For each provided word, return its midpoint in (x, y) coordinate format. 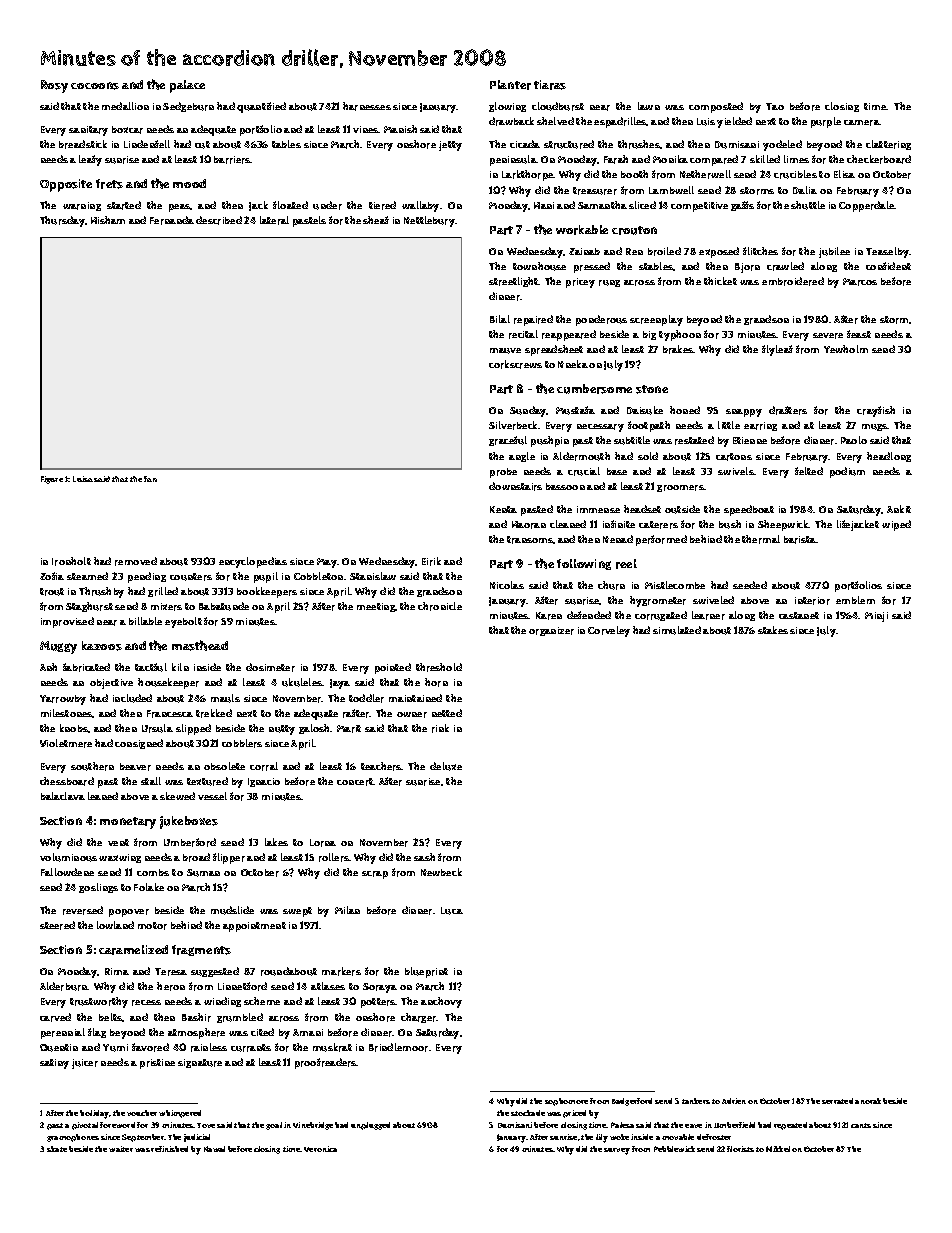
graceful (508, 441)
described (219, 220)
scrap (375, 875)
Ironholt (71, 561)
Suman (203, 873)
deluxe (446, 766)
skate (57, 1149)
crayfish (876, 411)
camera (862, 123)
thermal (761, 539)
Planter (510, 85)
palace (187, 86)
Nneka (573, 364)
